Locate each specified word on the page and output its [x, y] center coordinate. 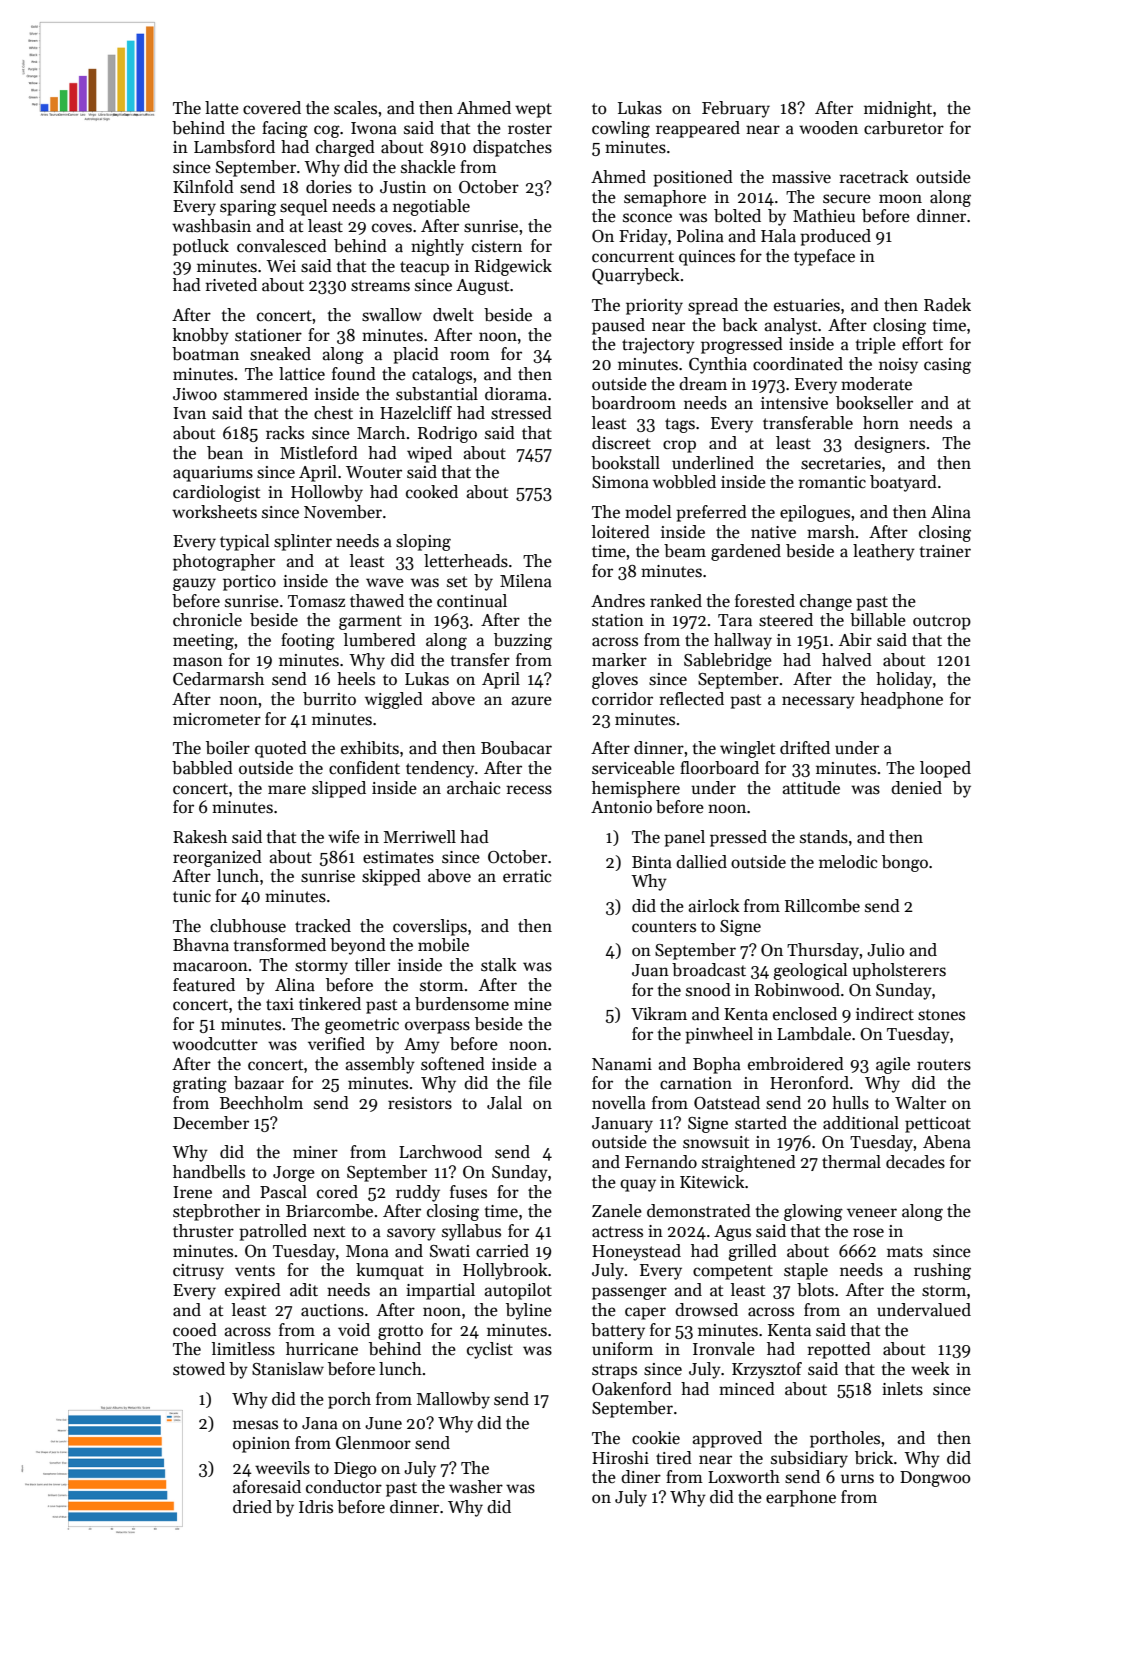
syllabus [471, 1232]
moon [900, 198]
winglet [747, 749]
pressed [738, 838]
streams [380, 286]
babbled [202, 768]
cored [337, 1192]
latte [222, 108]
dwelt [453, 314]
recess [529, 790]
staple [806, 1271]
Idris [316, 1506]
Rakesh [200, 837]
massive [801, 177]
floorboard [719, 768]
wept [533, 110]
